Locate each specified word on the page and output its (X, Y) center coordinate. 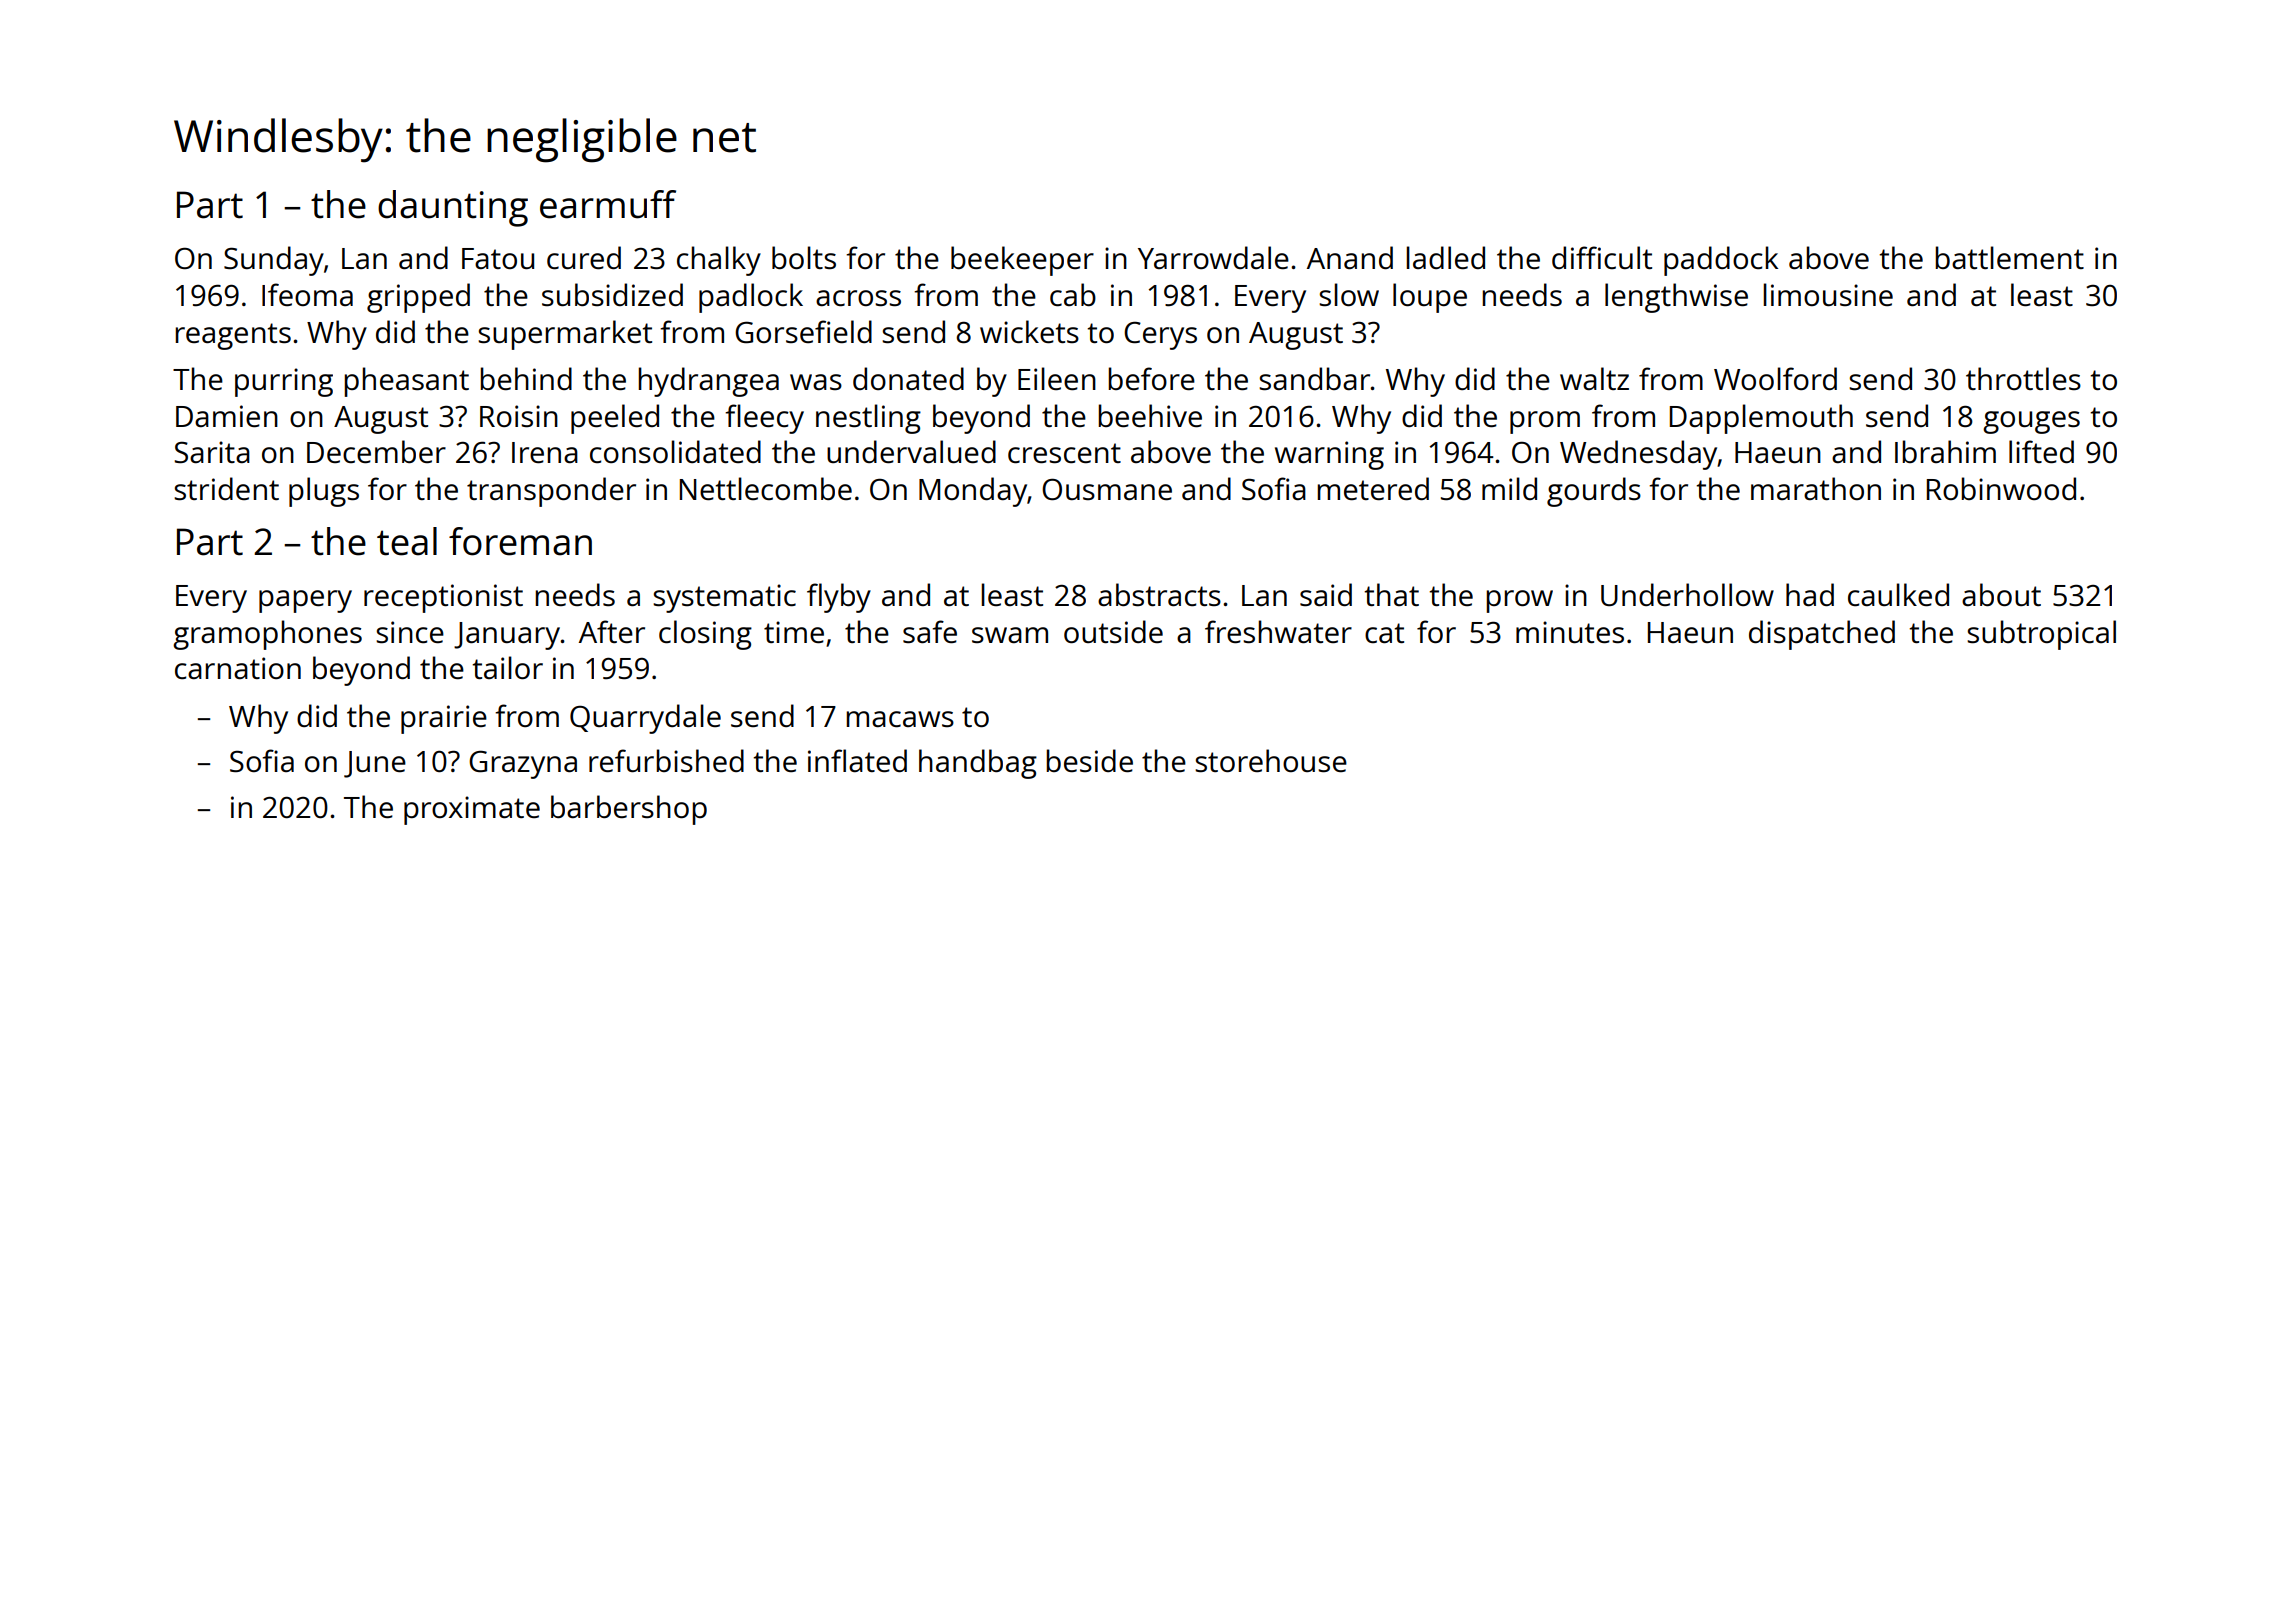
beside (1089, 761)
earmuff (608, 204)
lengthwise (1676, 298)
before (1151, 379)
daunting (453, 208)
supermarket (565, 335)
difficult (1602, 257)
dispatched (1822, 635)
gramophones (267, 635)
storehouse (1271, 761)
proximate (472, 810)
